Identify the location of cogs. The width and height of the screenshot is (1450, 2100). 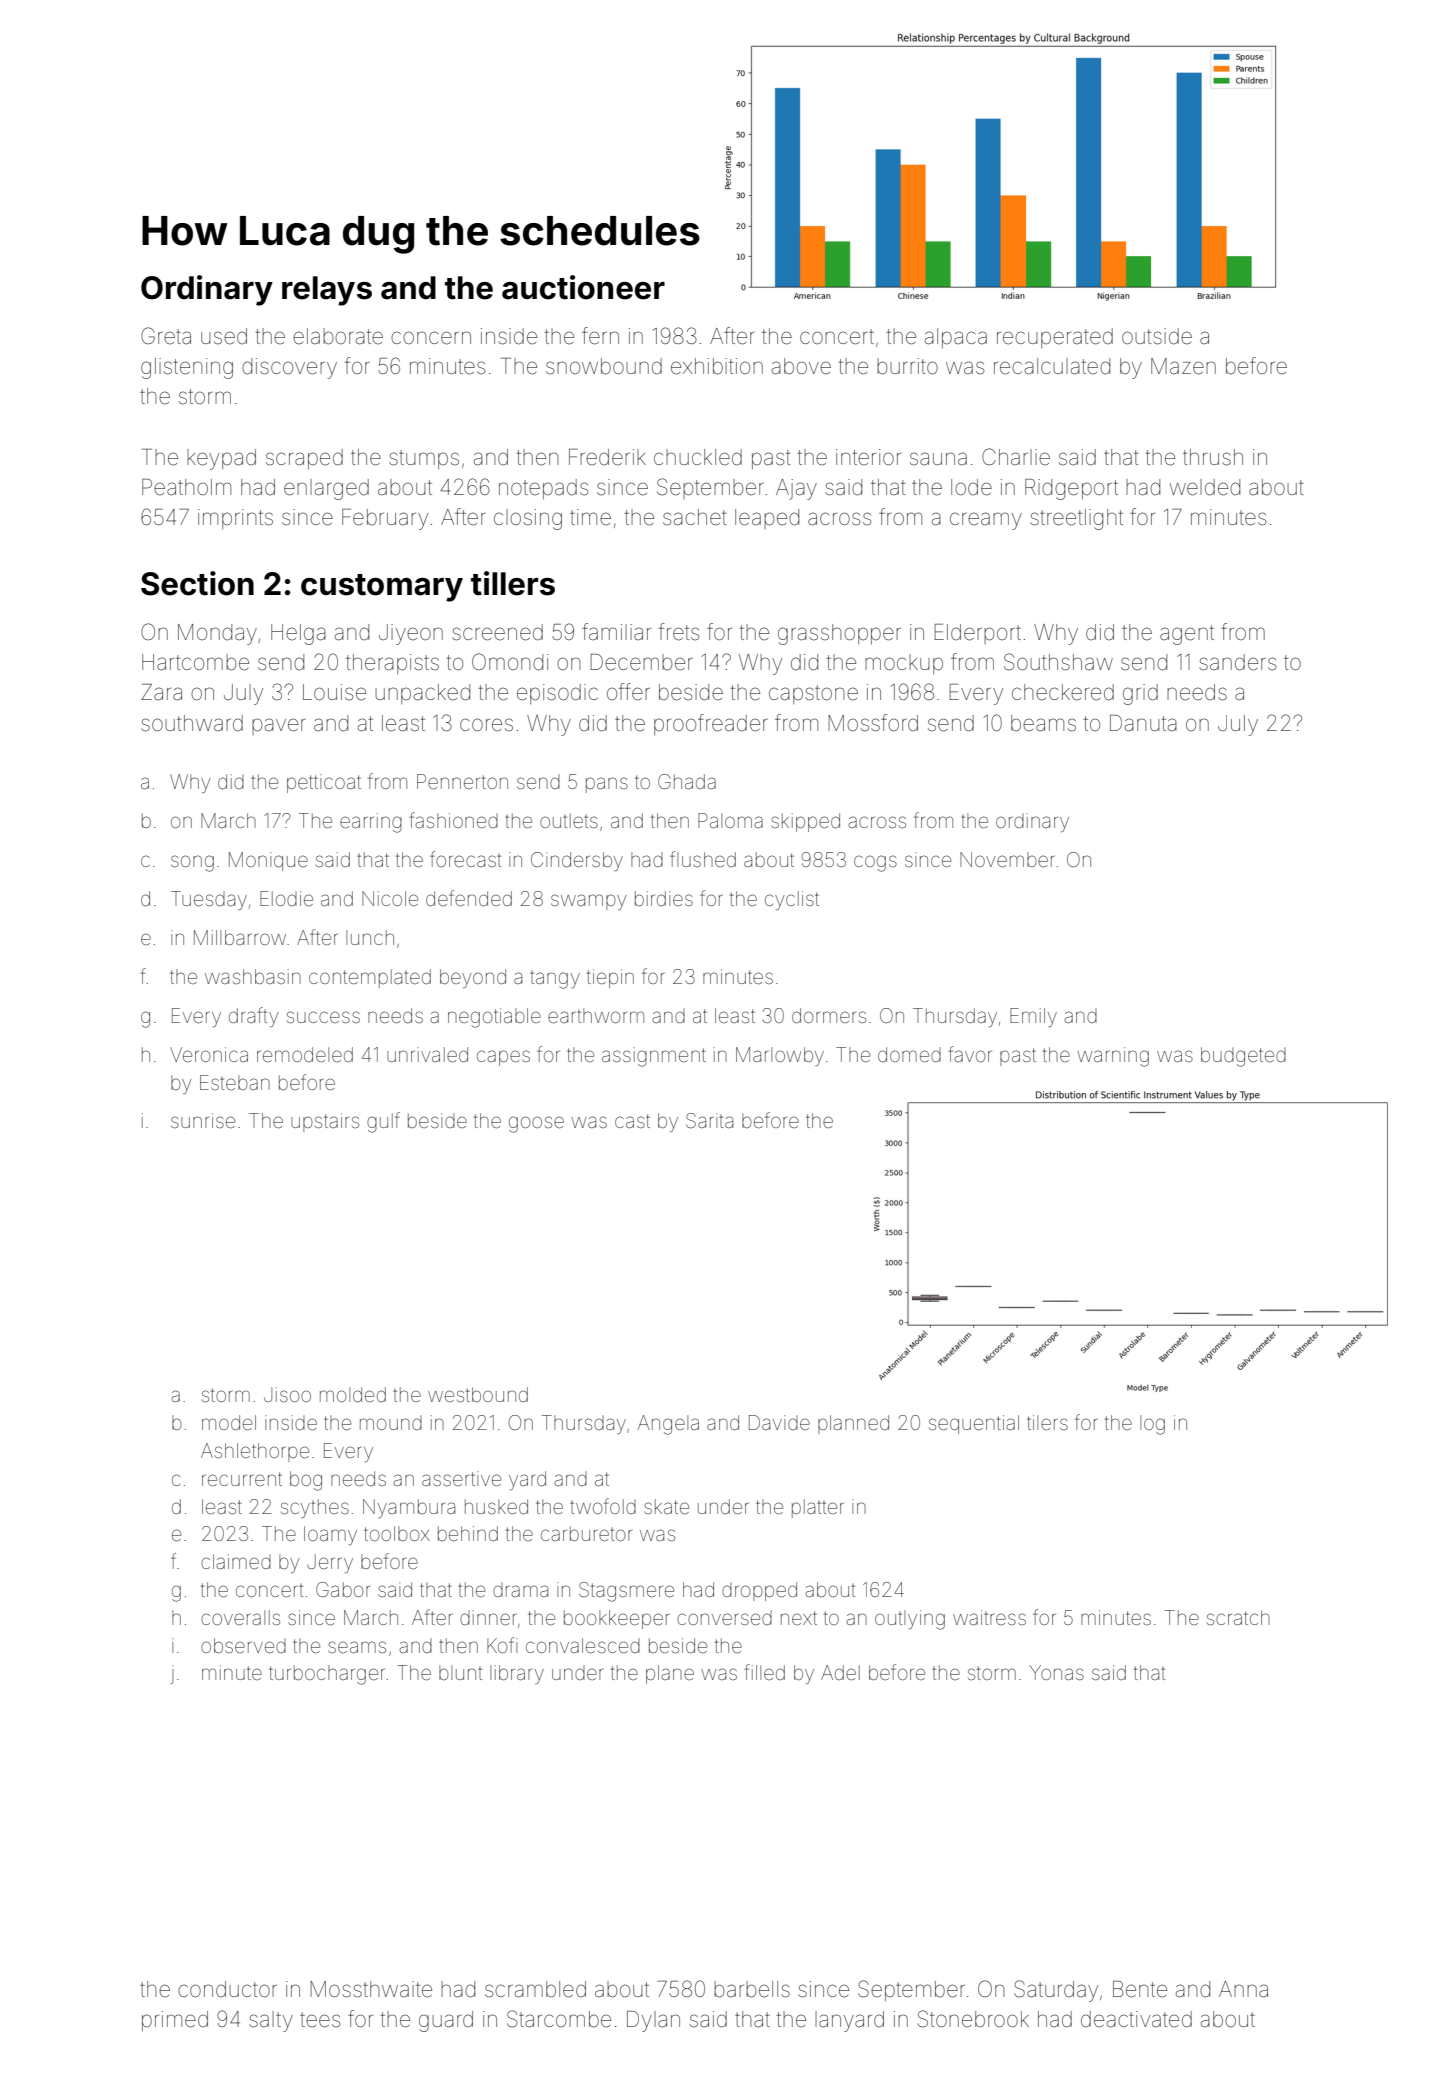
(875, 863).
